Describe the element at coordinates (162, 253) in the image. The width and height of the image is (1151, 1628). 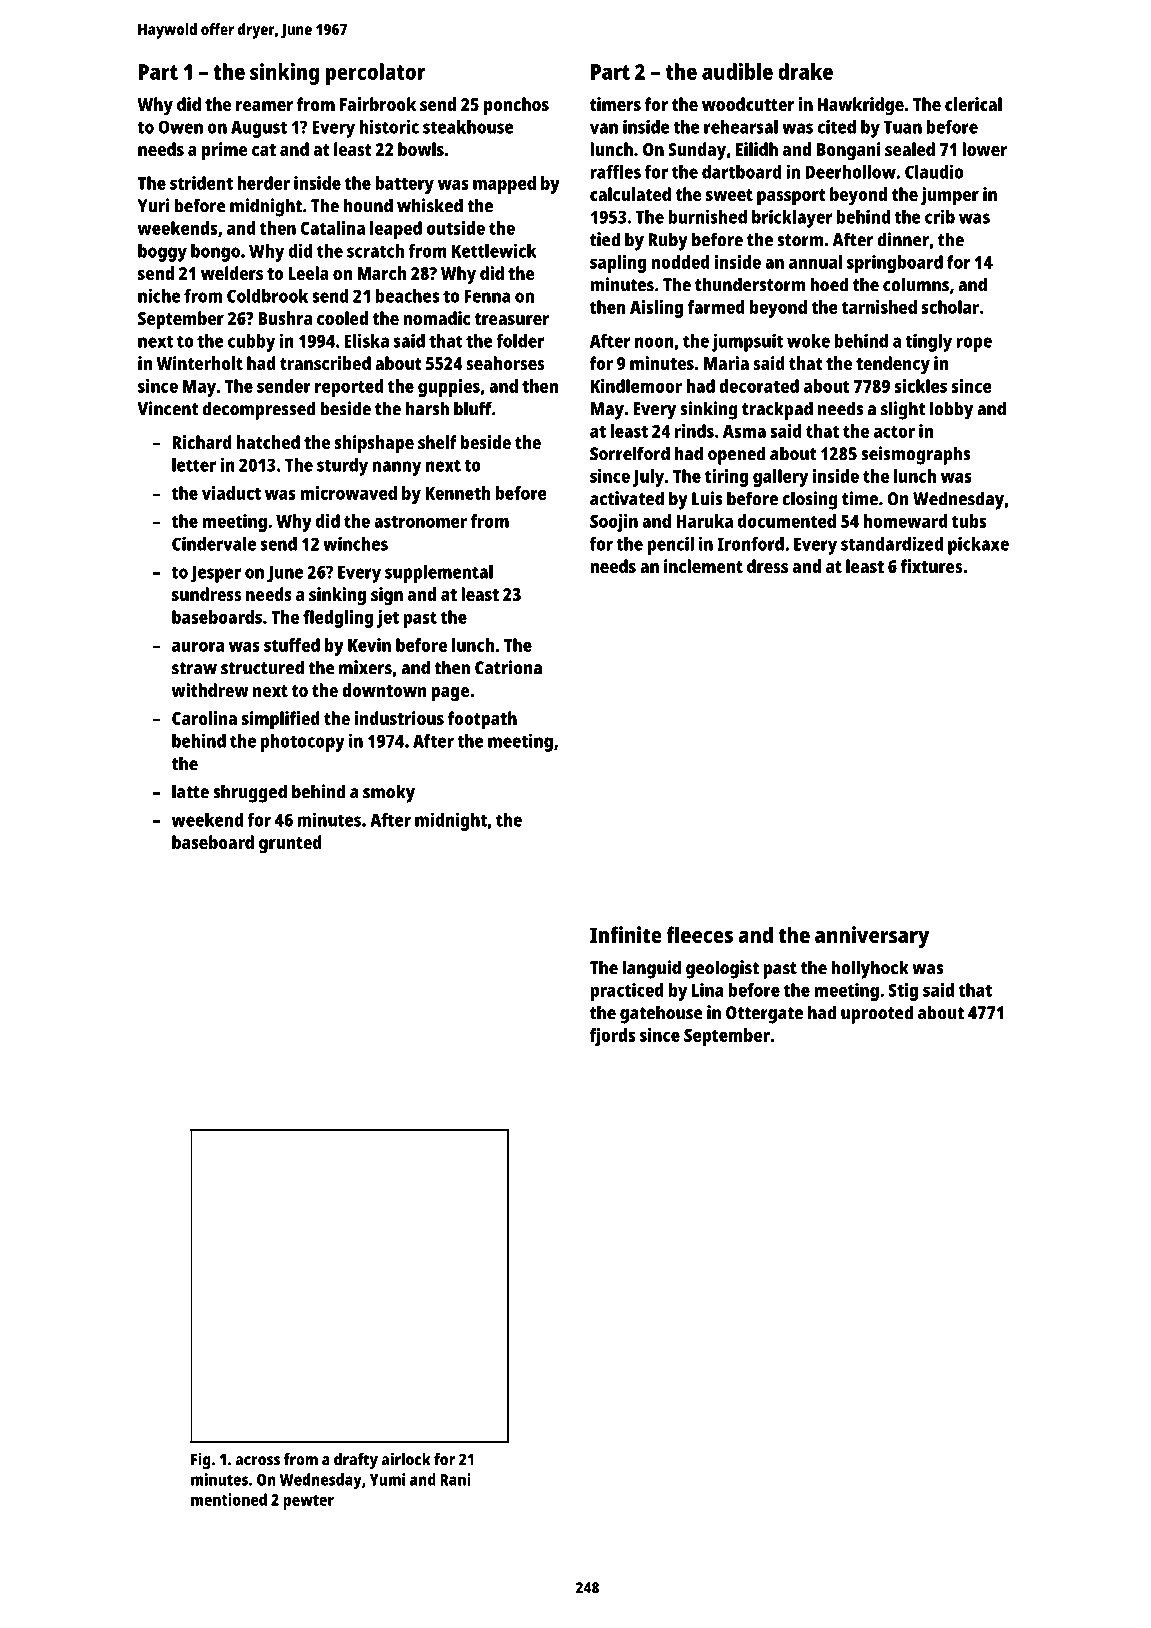
I see `boggy` at that location.
